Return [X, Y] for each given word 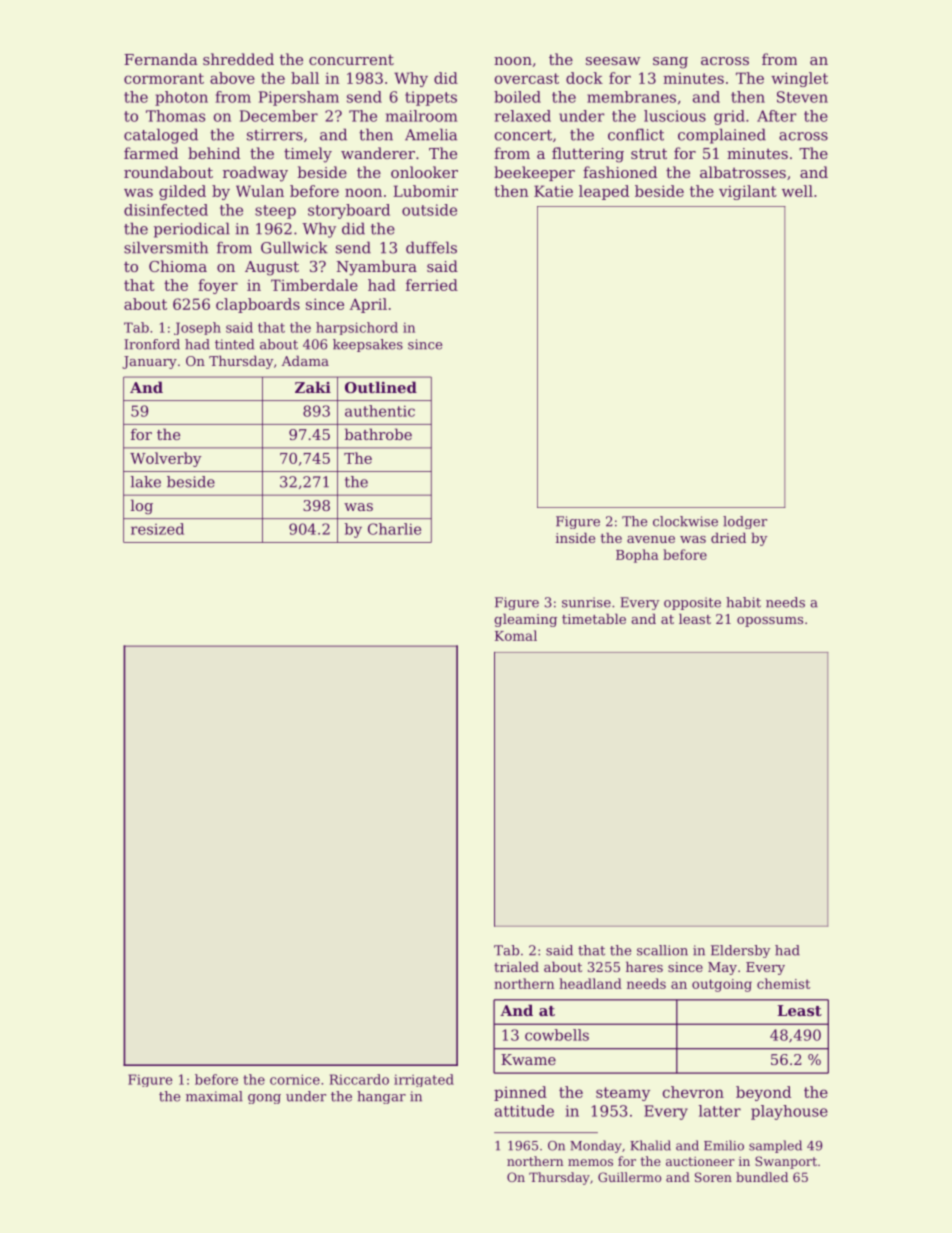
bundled [762, 1177]
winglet [799, 79]
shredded [238, 59]
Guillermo [629, 1177]
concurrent [351, 60]
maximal [214, 1096]
